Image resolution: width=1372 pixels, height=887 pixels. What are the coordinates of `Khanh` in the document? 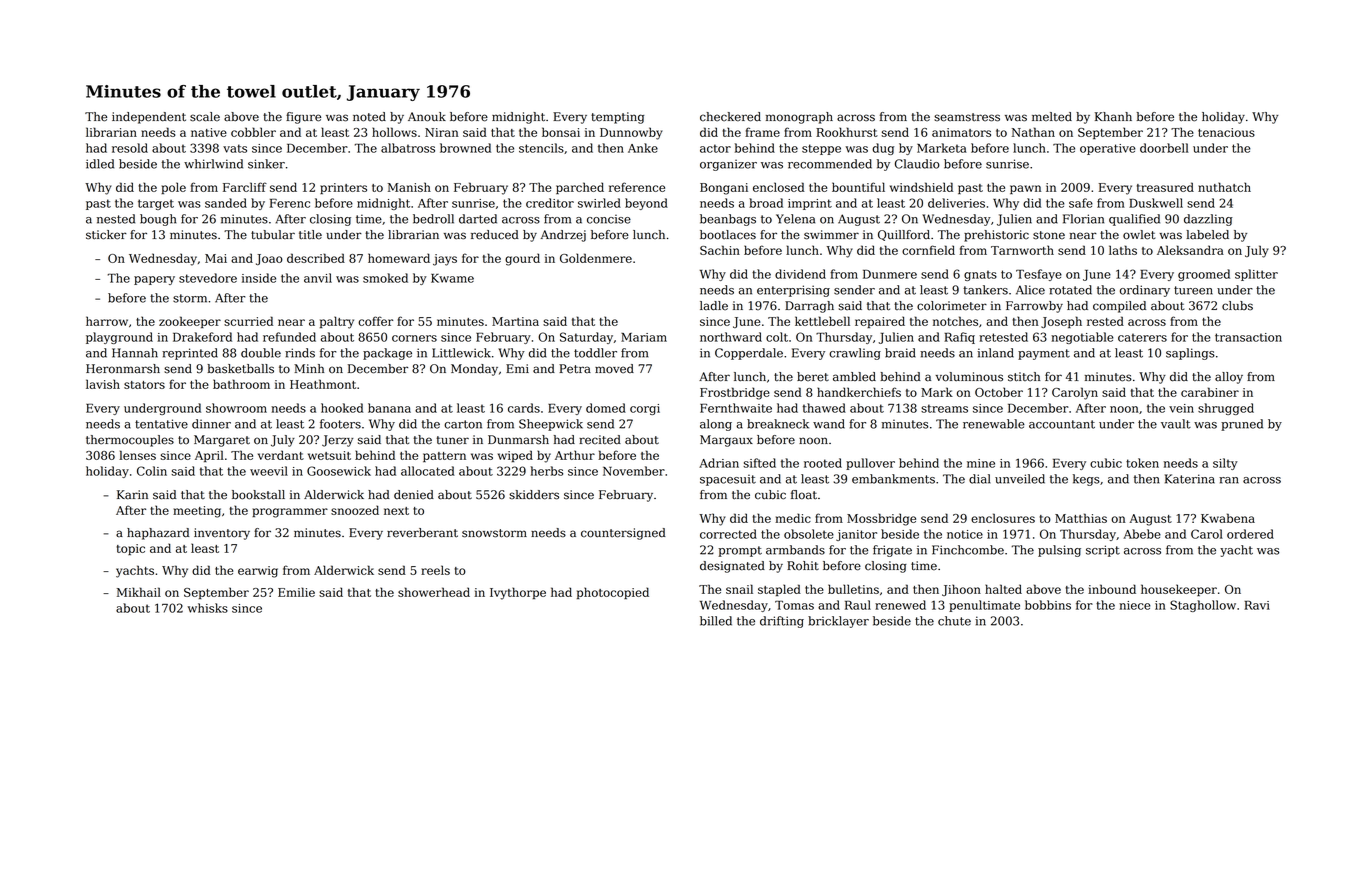 It's located at (1113, 117).
